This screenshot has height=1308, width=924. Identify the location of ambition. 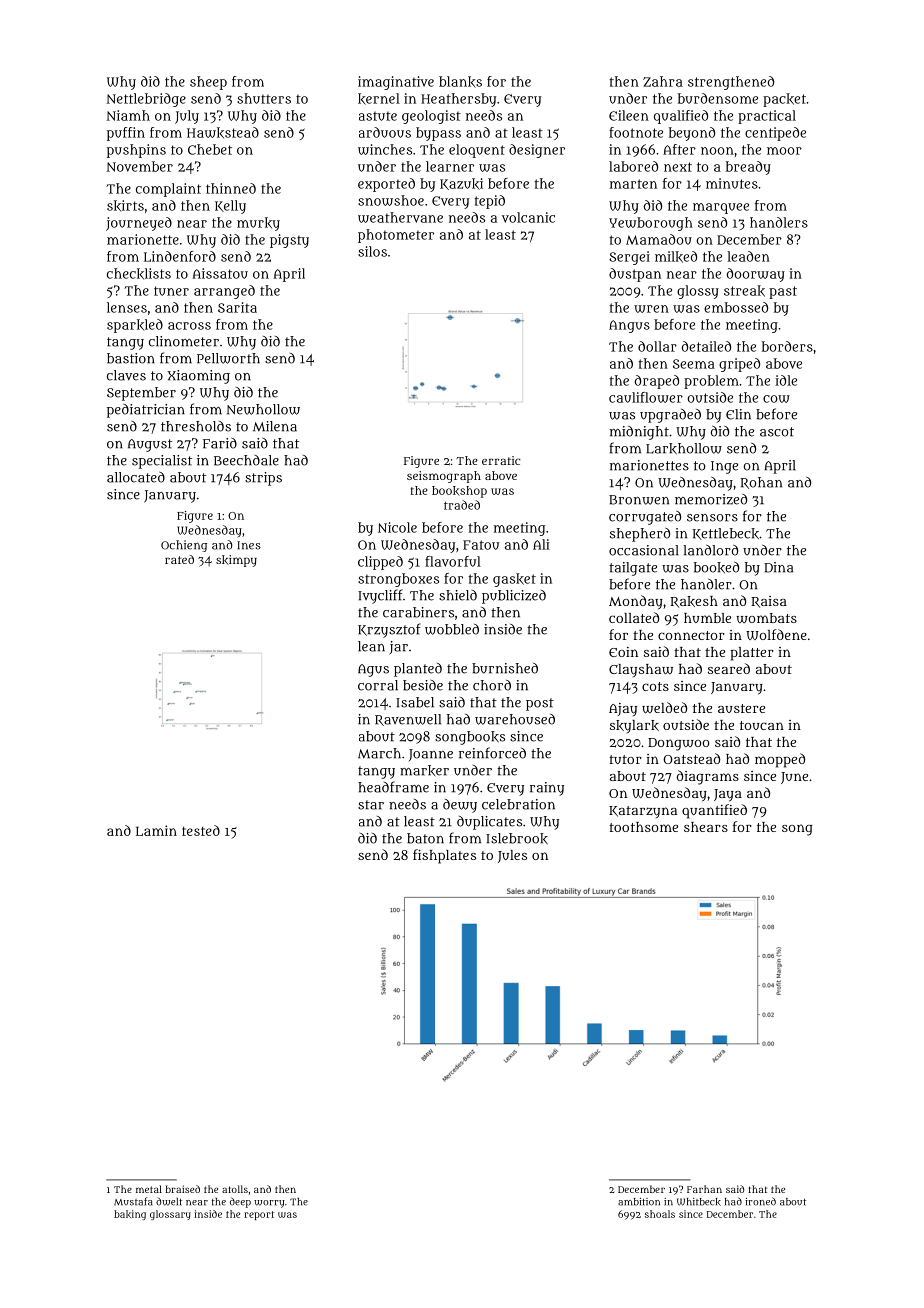
(639, 1202).
